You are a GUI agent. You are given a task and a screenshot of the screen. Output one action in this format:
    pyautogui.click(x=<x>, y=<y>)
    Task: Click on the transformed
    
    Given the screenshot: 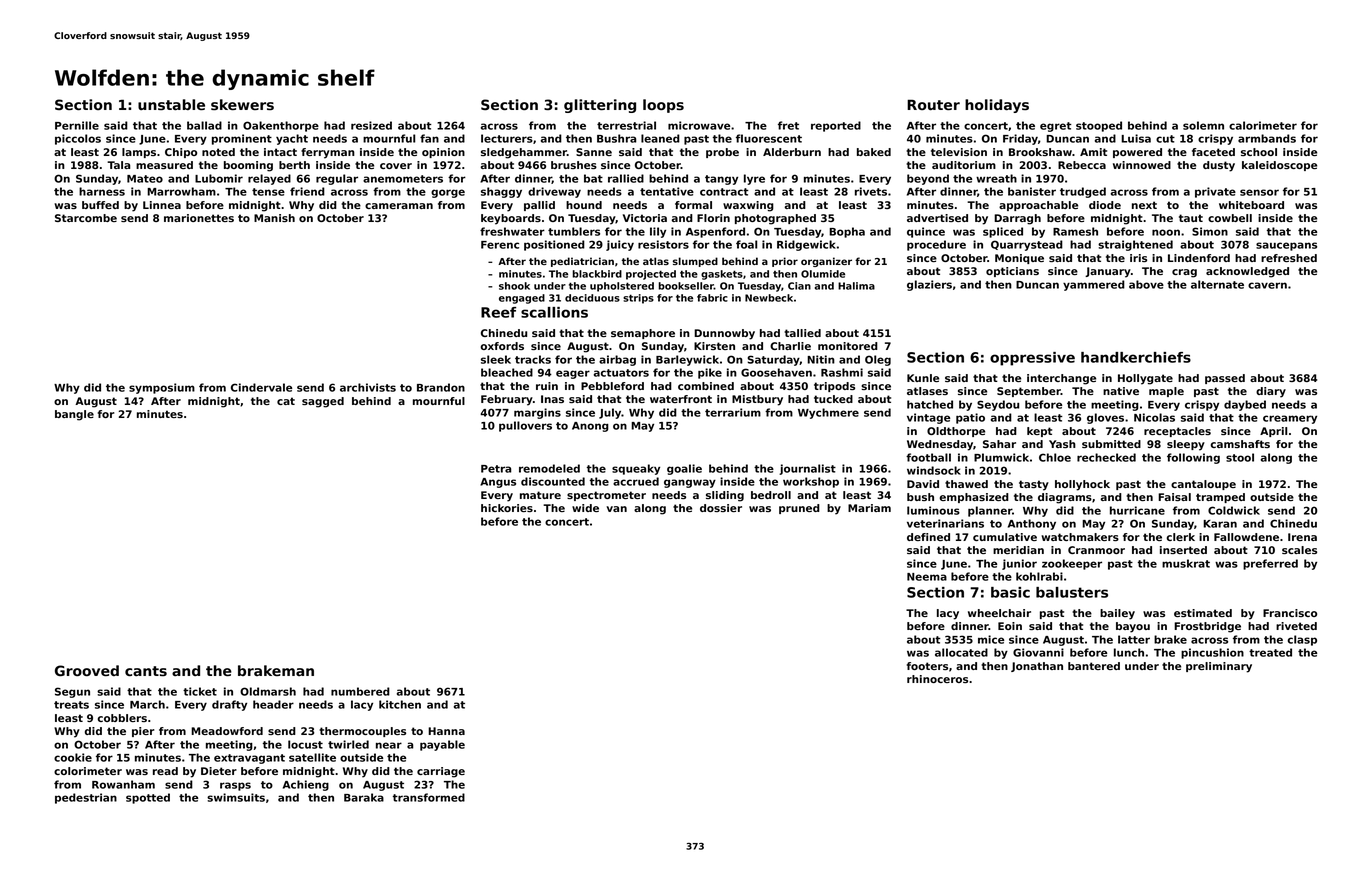 What is the action you would take?
    pyautogui.click(x=429, y=797)
